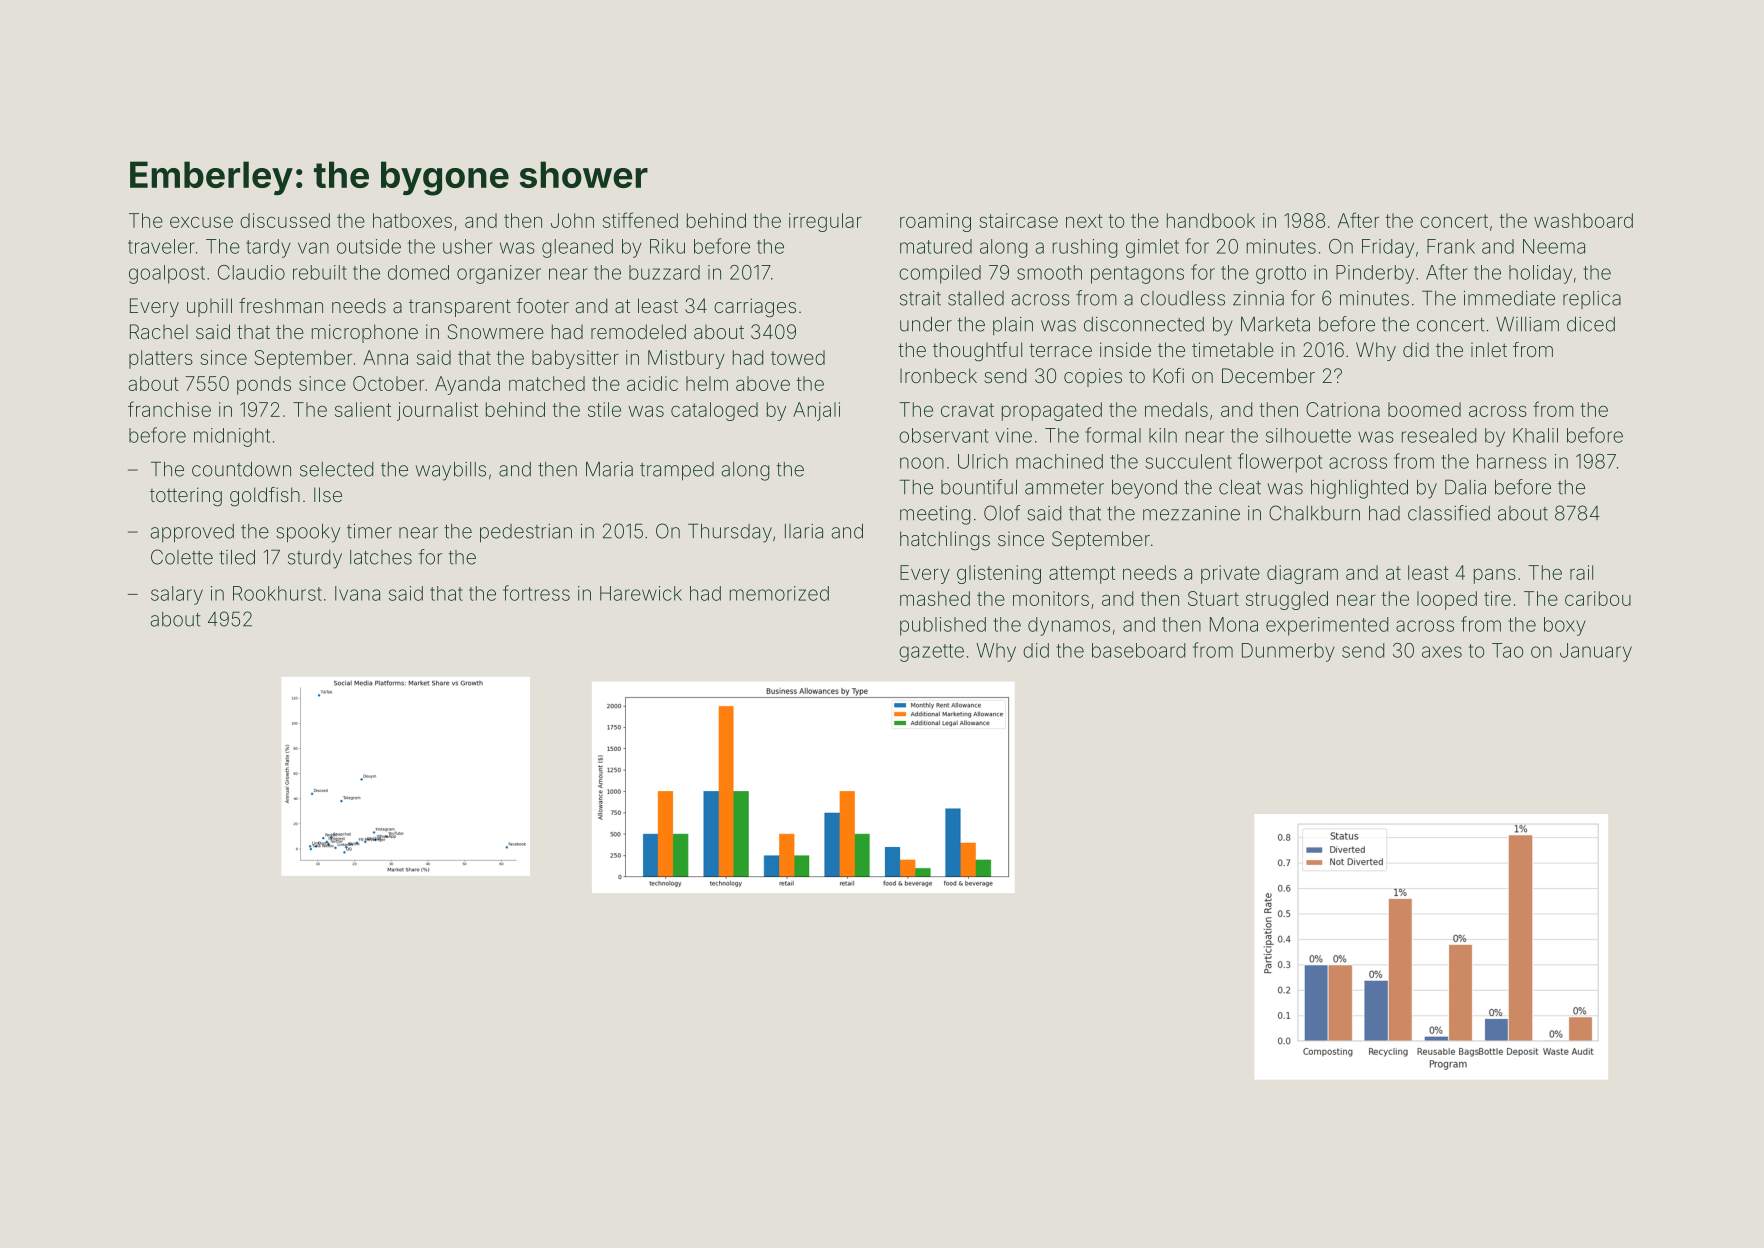 The height and width of the page is (1248, 1764). Describe the element at coordinates (1495, 576) in the page. I see `pans` at that location.
